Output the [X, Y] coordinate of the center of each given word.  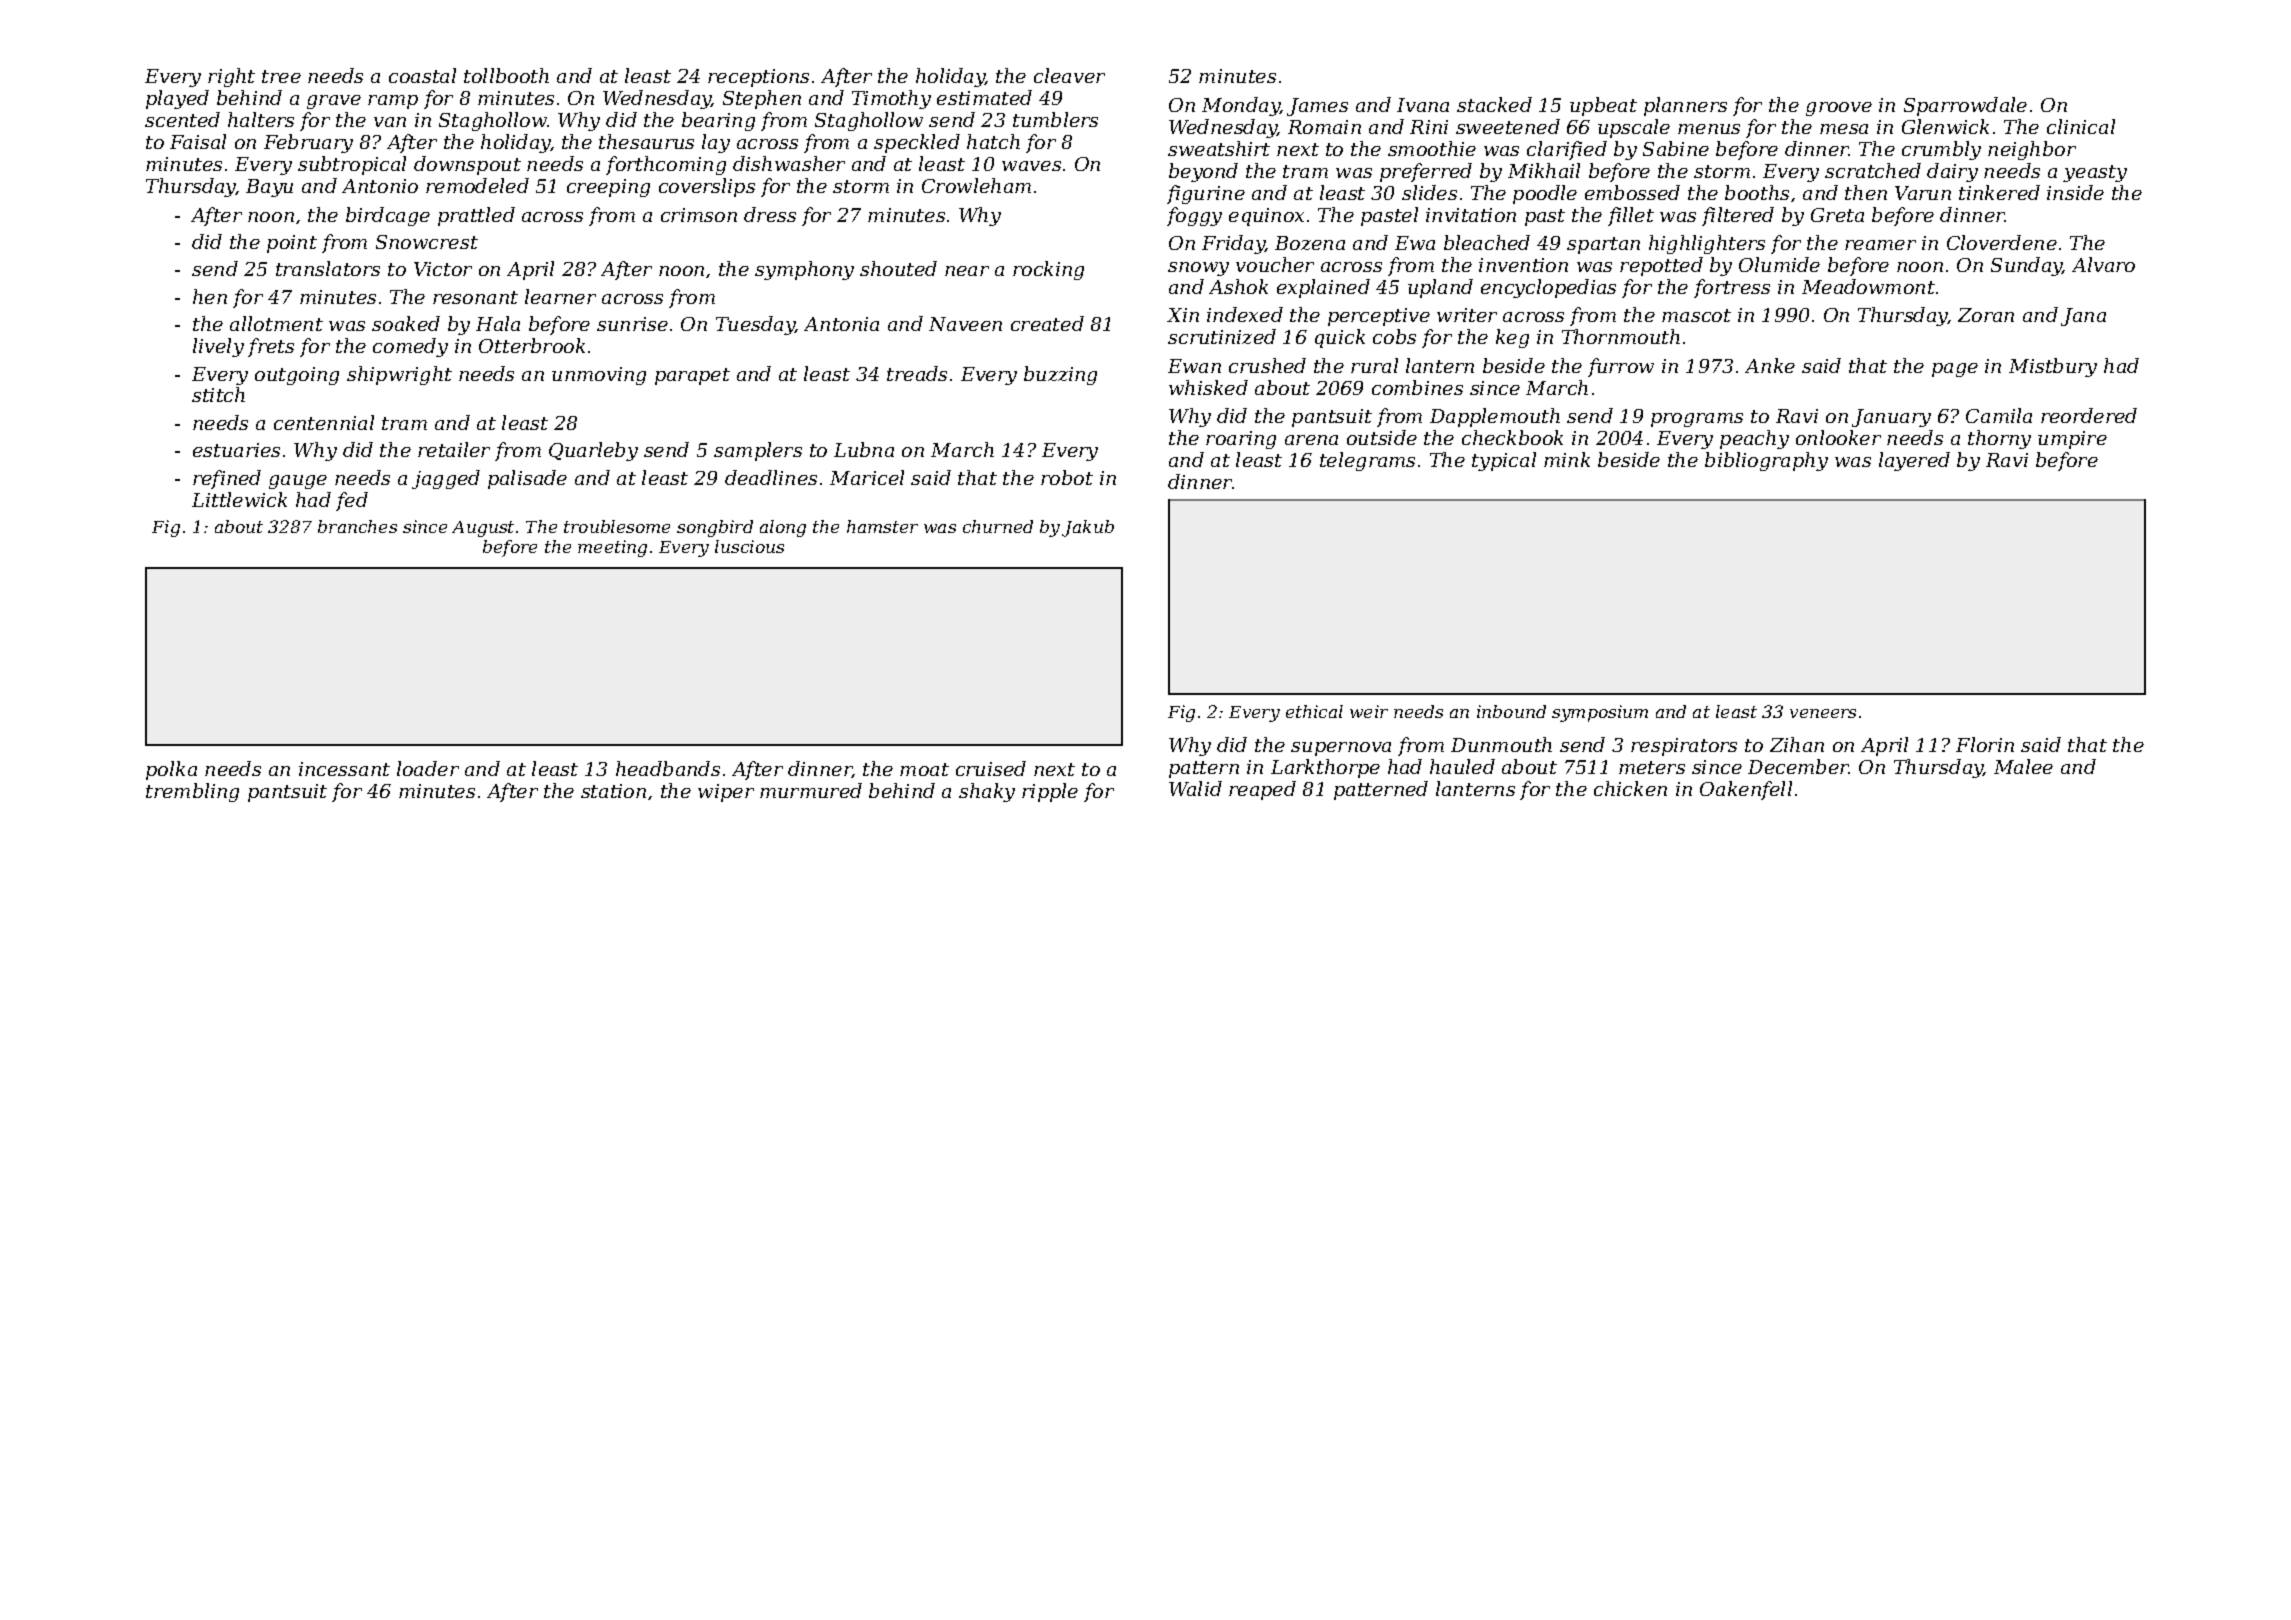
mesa [1844, 129]
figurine [1206, 194]
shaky [987, 792]
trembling [192, 792]
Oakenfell [1746, 790]
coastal [422, 75]
